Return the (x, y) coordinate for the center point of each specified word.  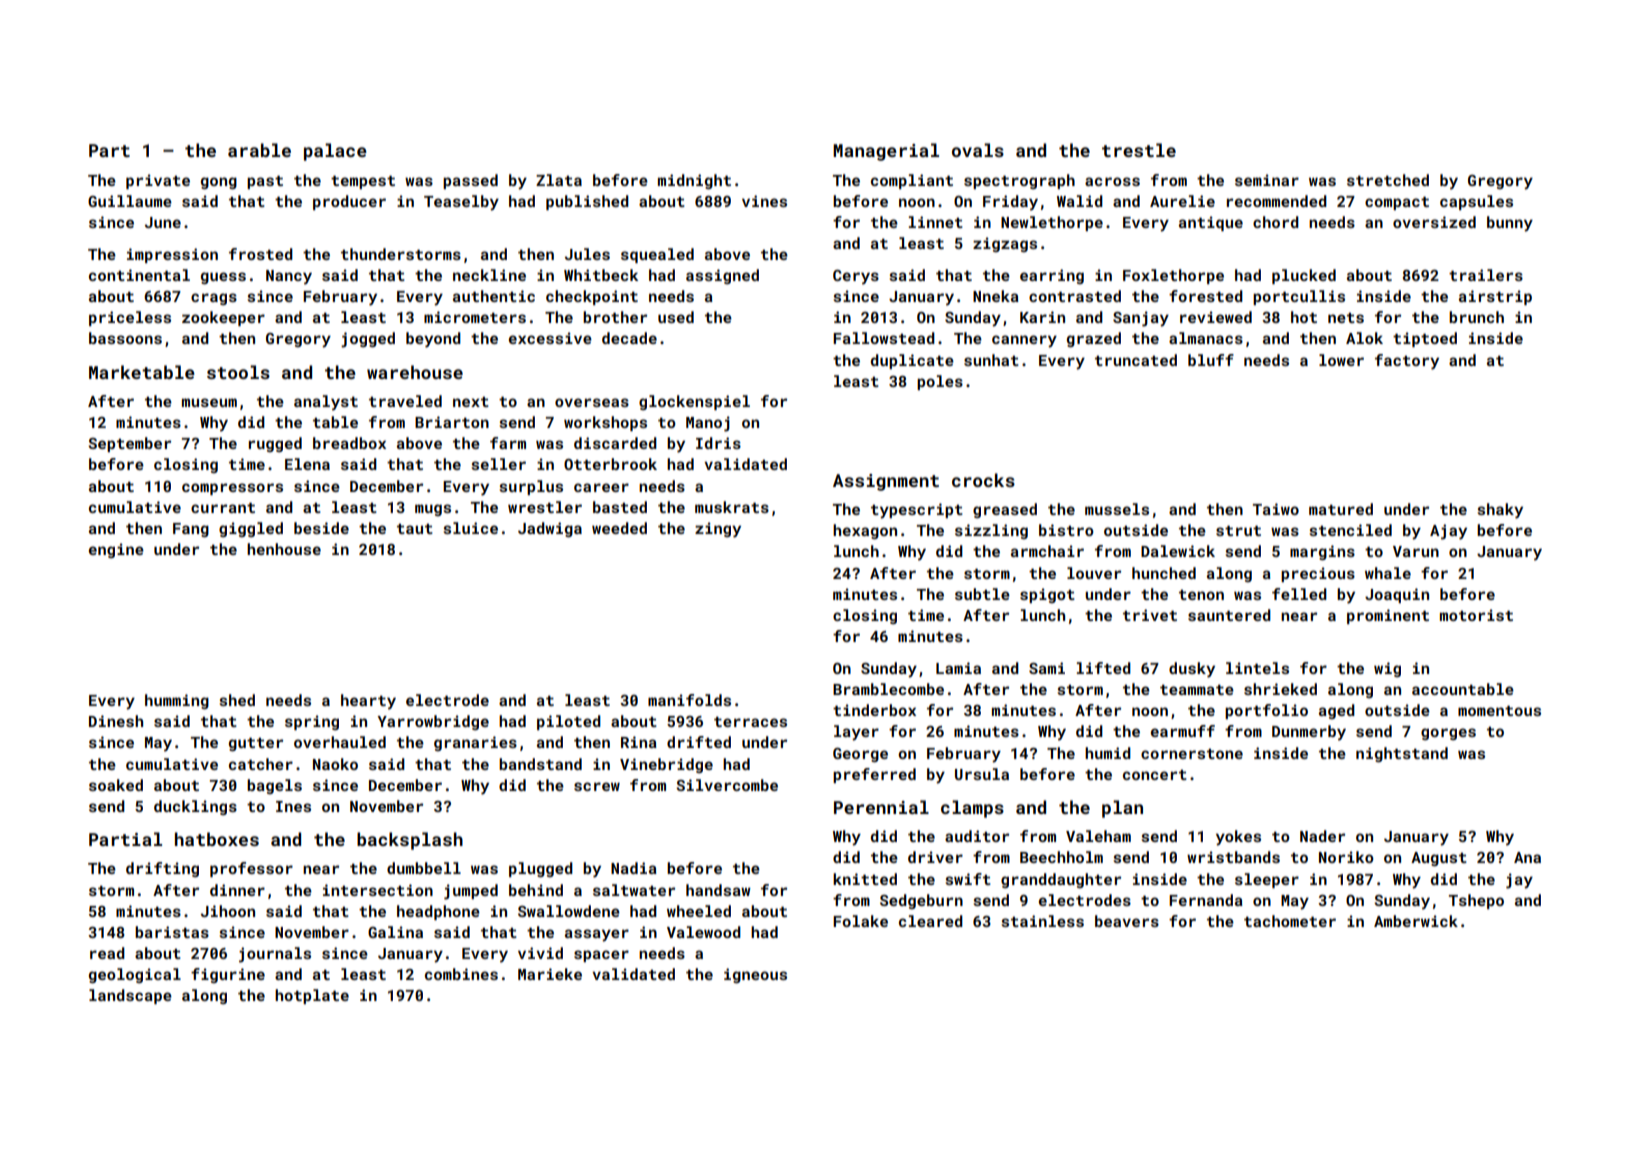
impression (172, 255)
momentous (1499, 710)
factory (1407, 362)
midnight (694, 181)
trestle (1139, 150)
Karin (1042, 317)
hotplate (312, 996)
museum (209, 402)
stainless (1042, 921)
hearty (368, 702)
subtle (982, 594)
